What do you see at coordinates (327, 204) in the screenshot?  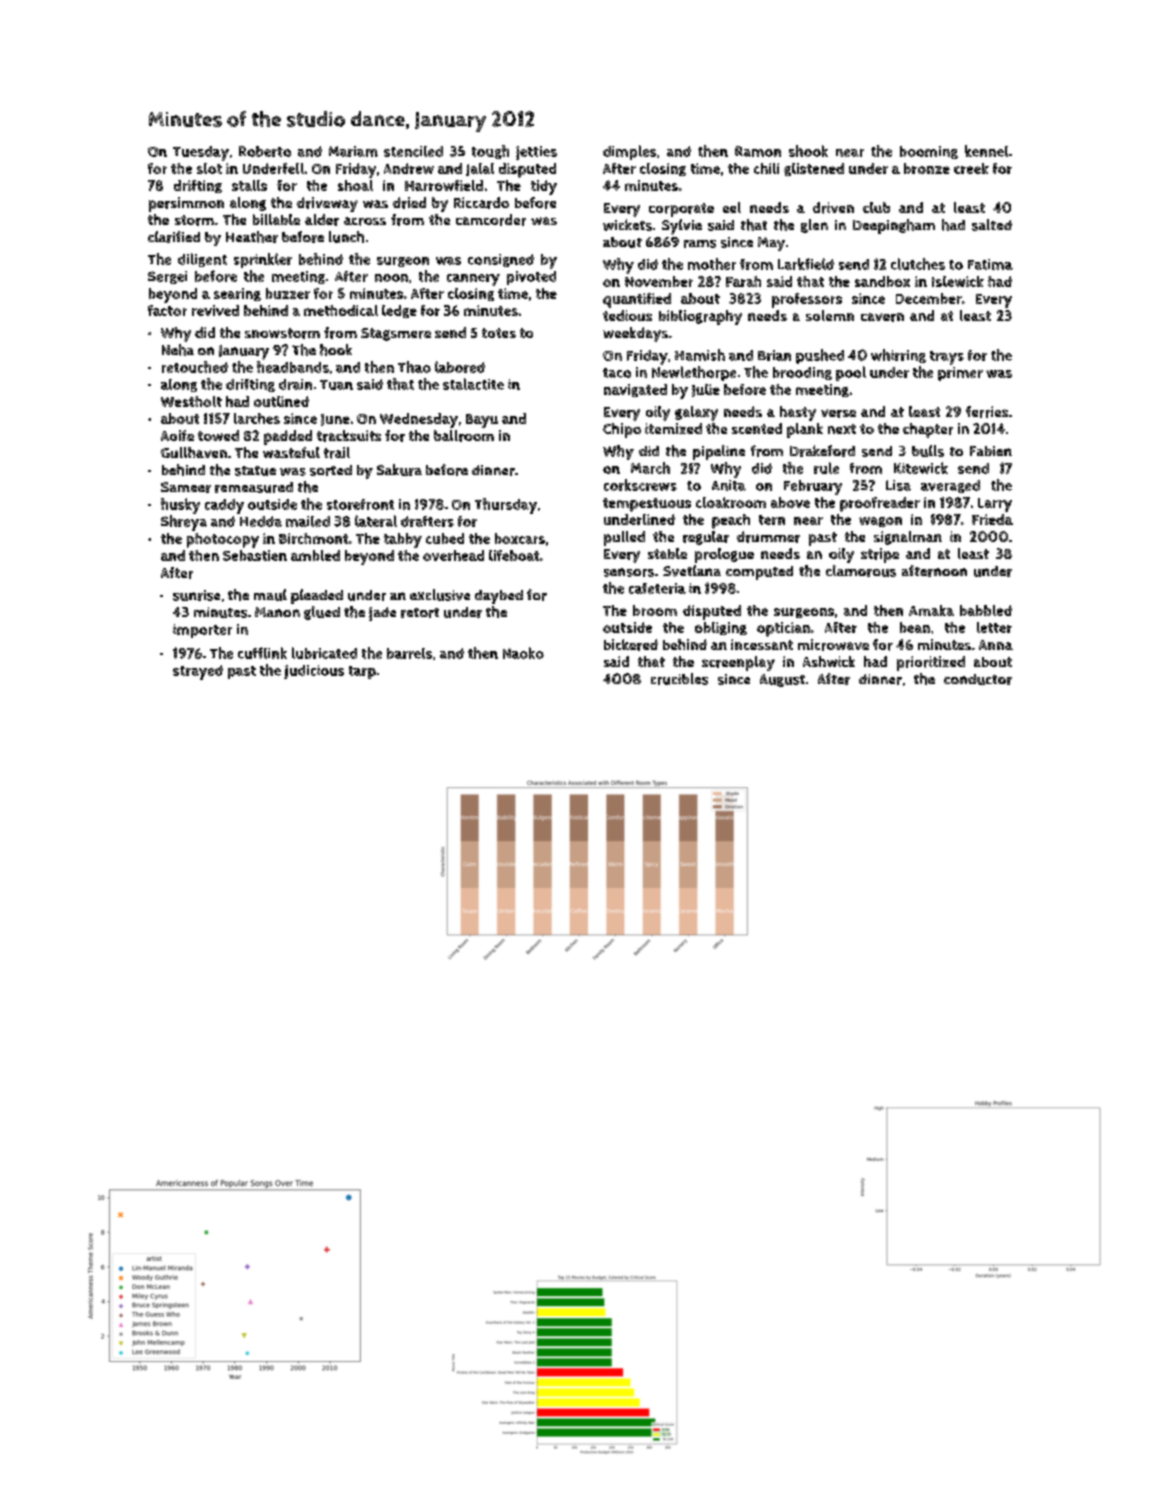 I see `driveway` at bounding box center [327, 204].
